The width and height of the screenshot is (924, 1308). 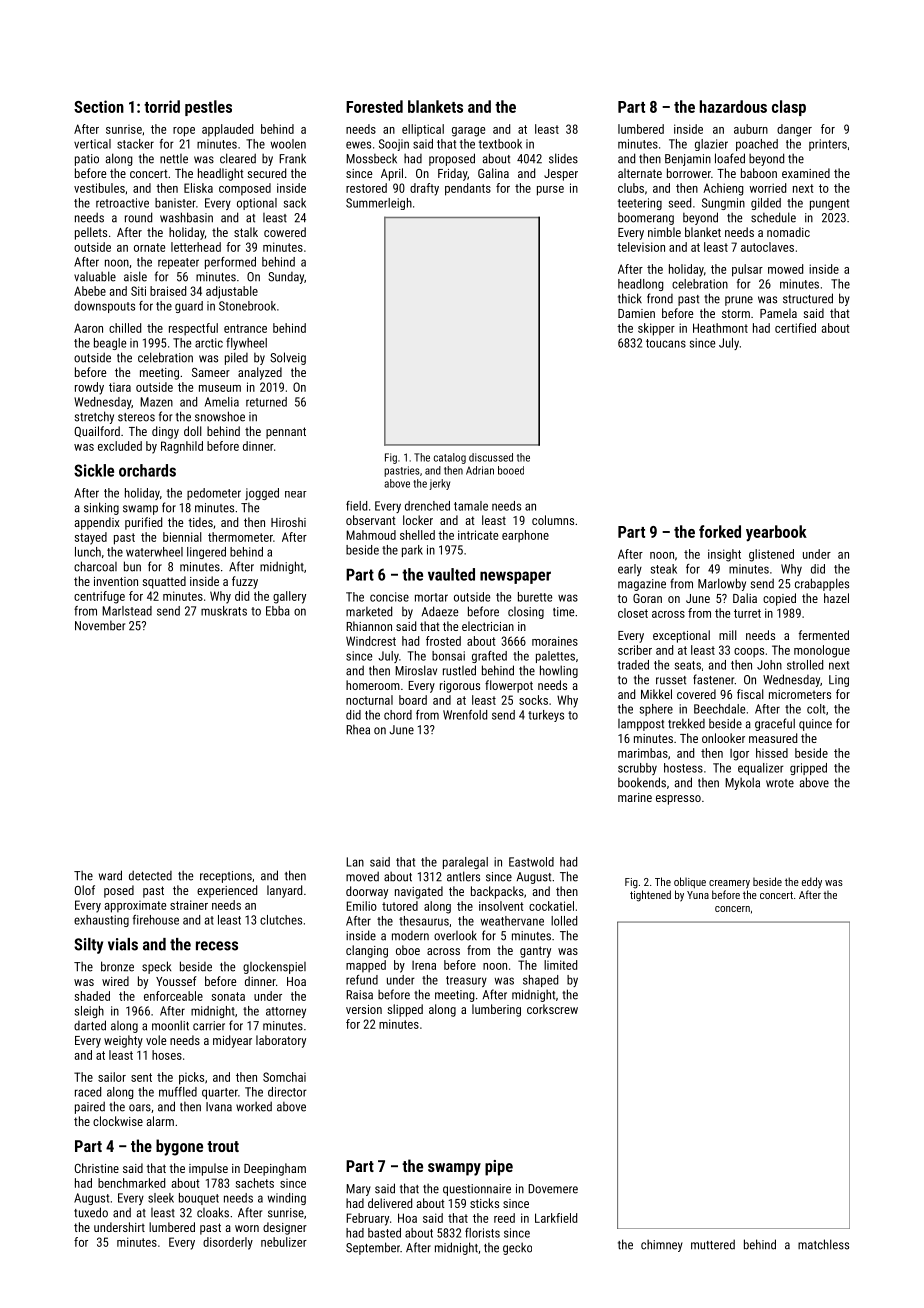 What do you see at coordinates (499, 1168) in the screenshot?
I see `pipe` at bounding box center [499, 1168].
